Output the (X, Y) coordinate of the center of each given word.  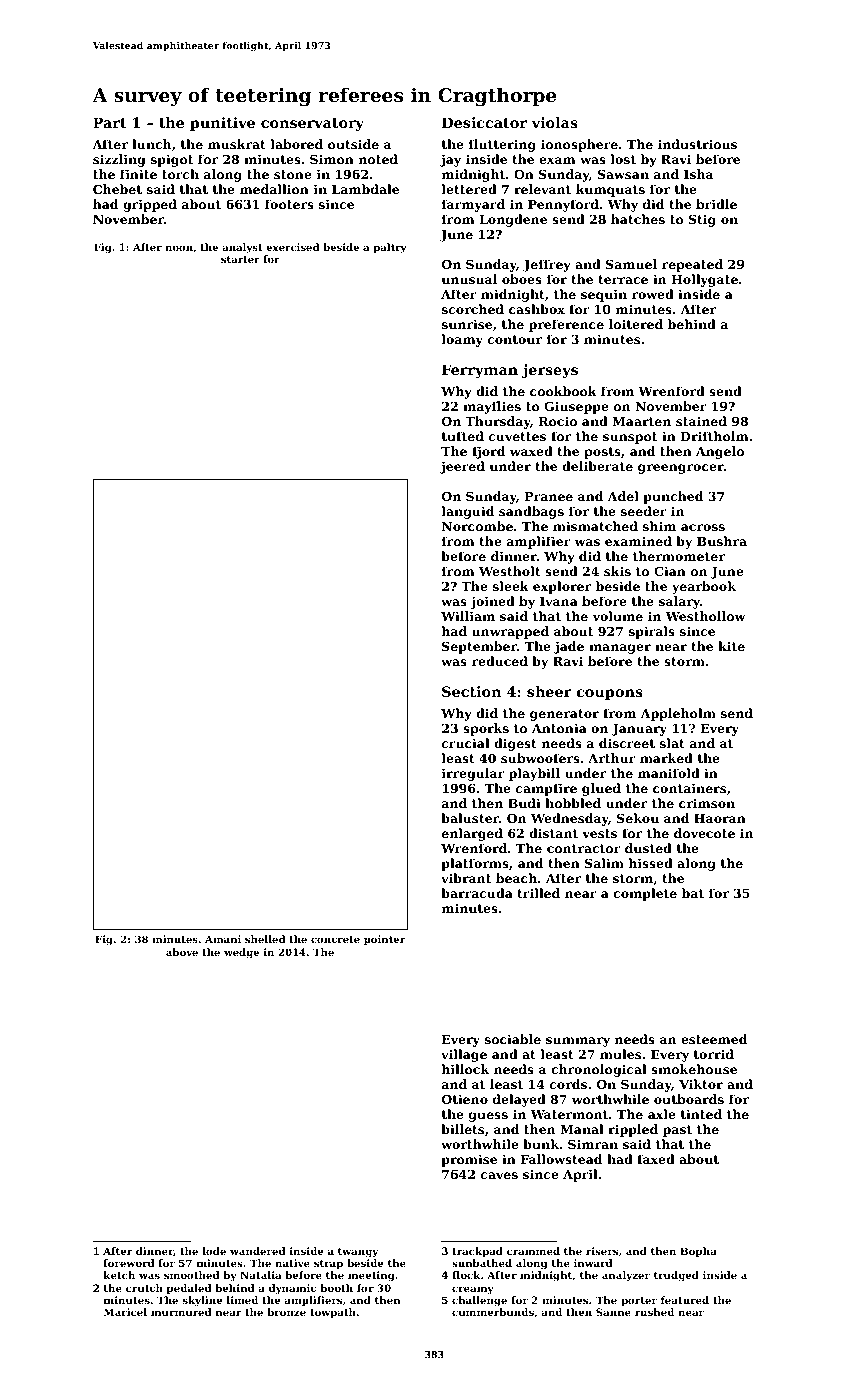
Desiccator (484, 122)
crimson (707, 803)
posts (602, 453)
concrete (335, 939)
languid (468, 512)
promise (469, 1160)
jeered (462, 467)
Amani (223, 939)
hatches (638, 219)
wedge (241, 953)
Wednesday (570, 819)
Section (471, 691)
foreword (129, 1263)
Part (110, 122)
